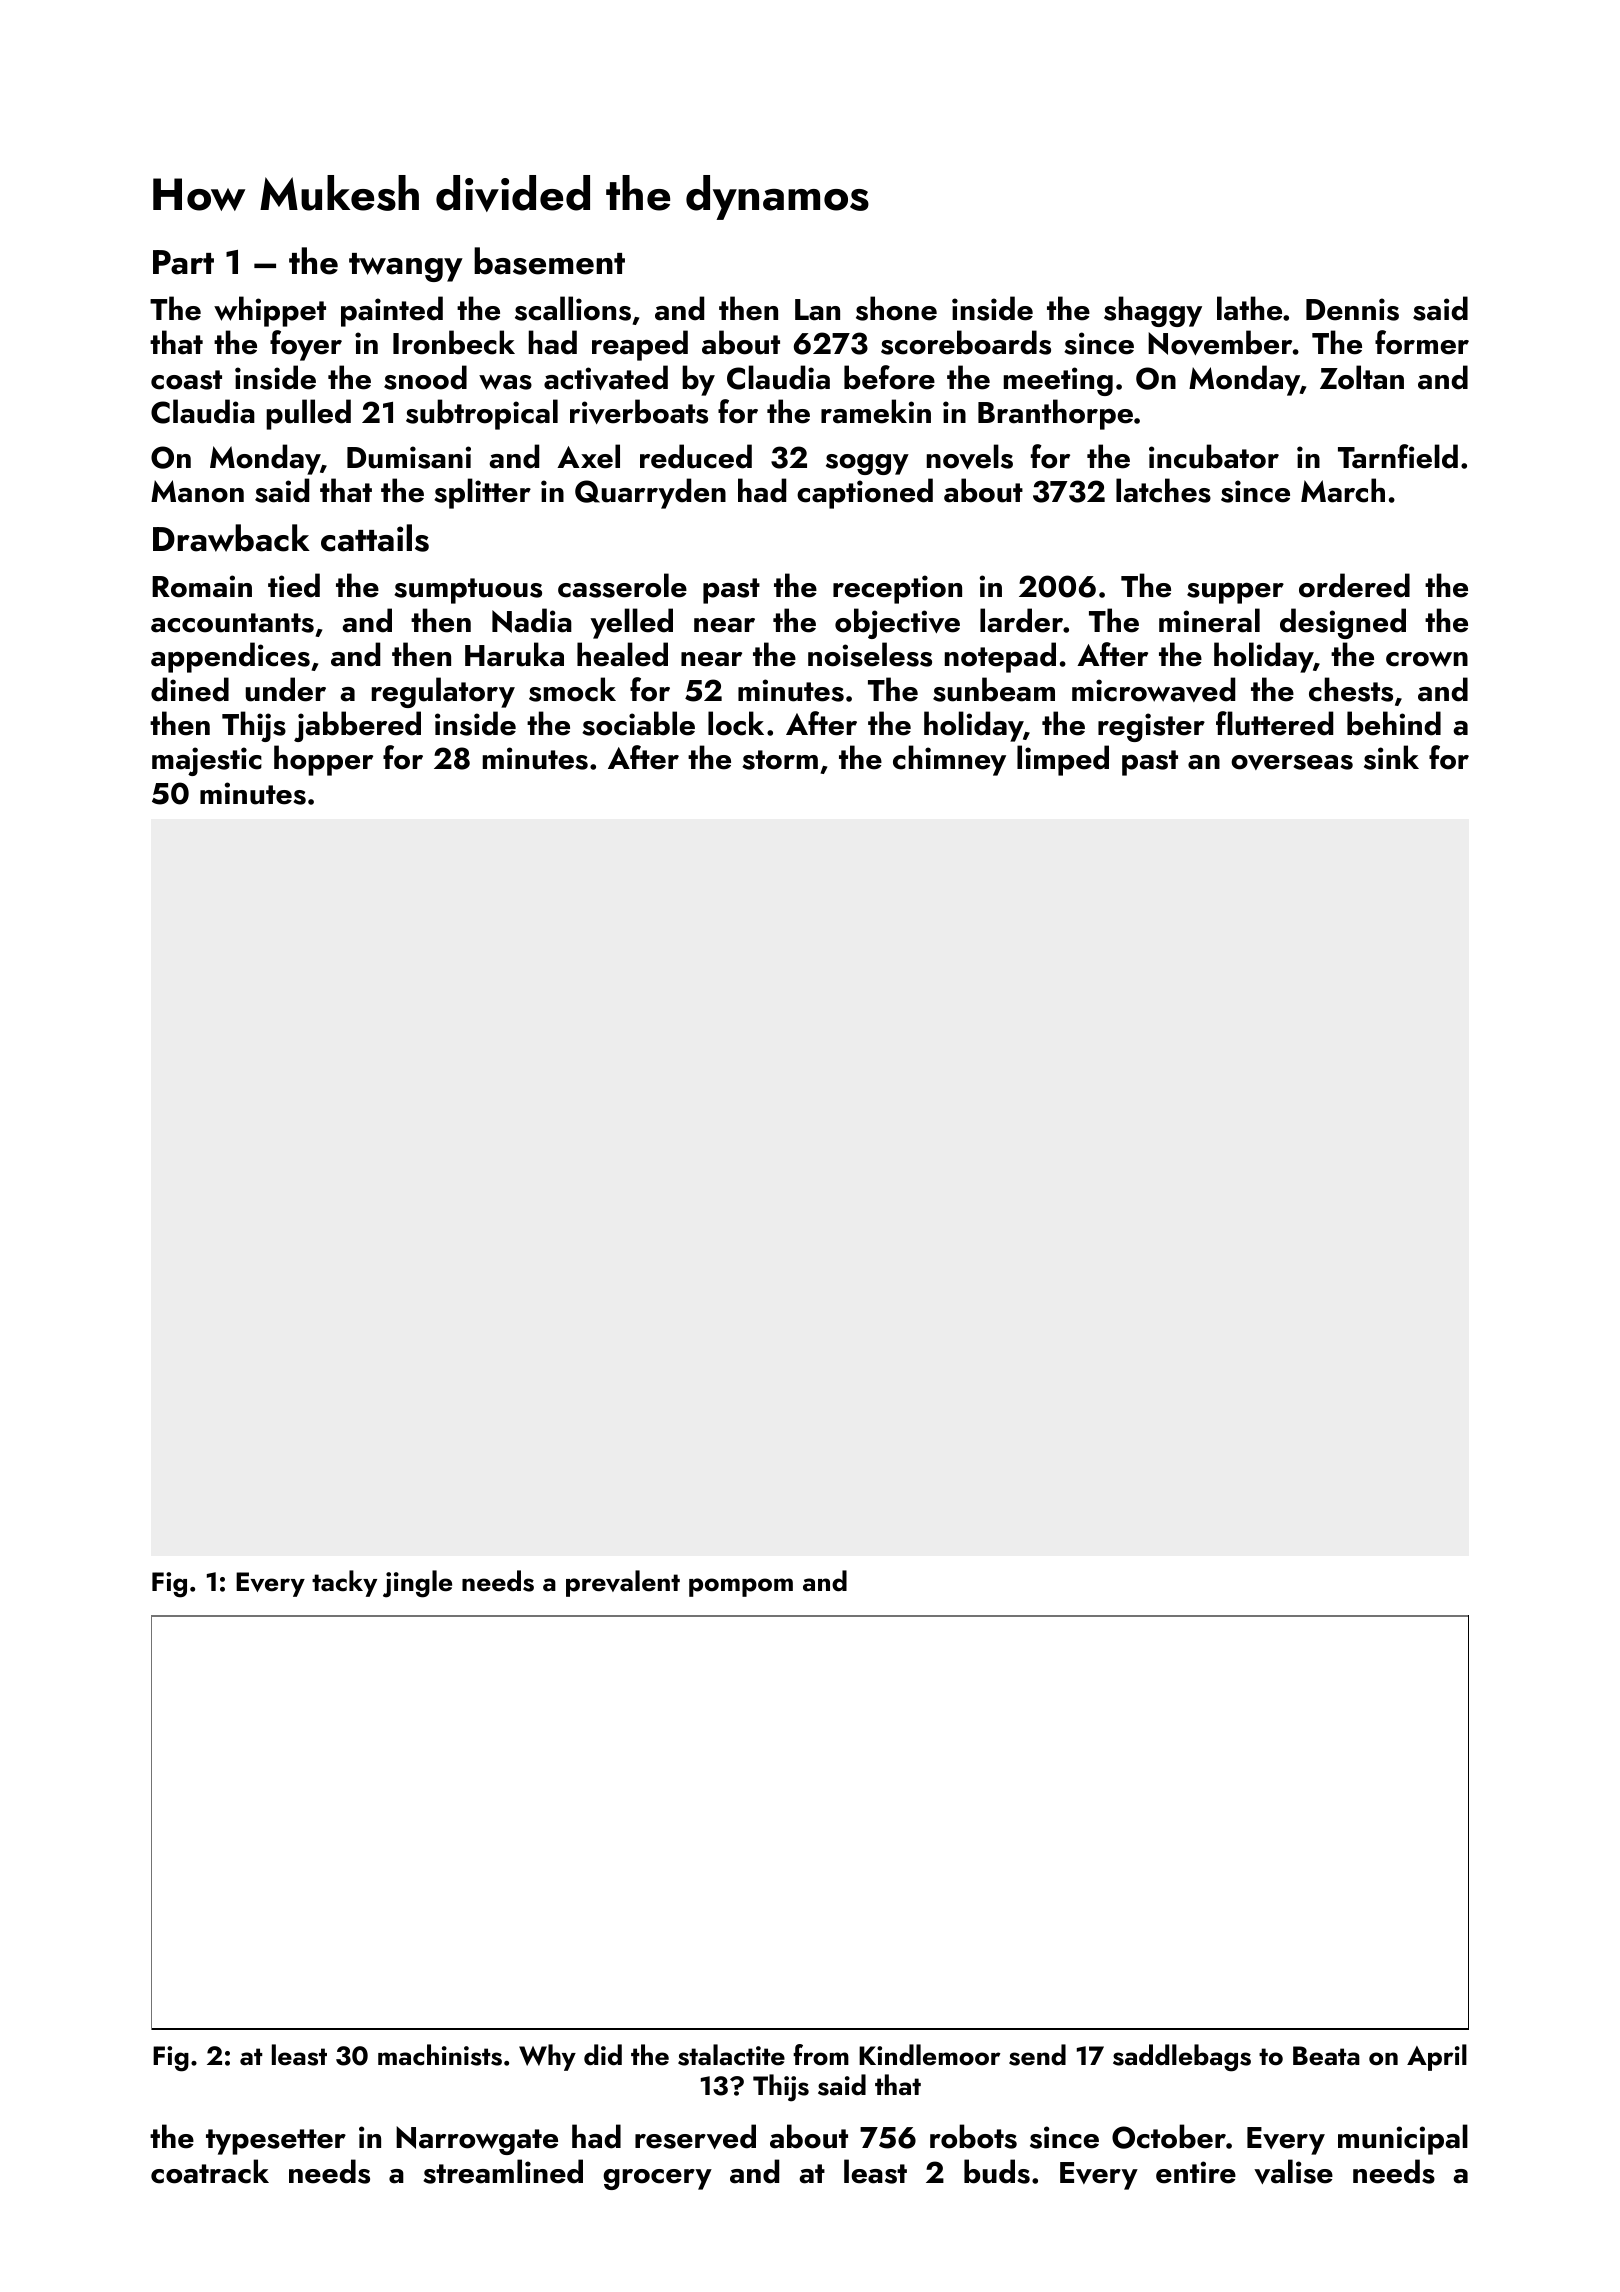 Image resolution: width=1620 pixels, height=2292 pixels. What do you see at coordinates (731, 2055) in the image?
I see `stalactite` at bounding box center [731, 2055].
